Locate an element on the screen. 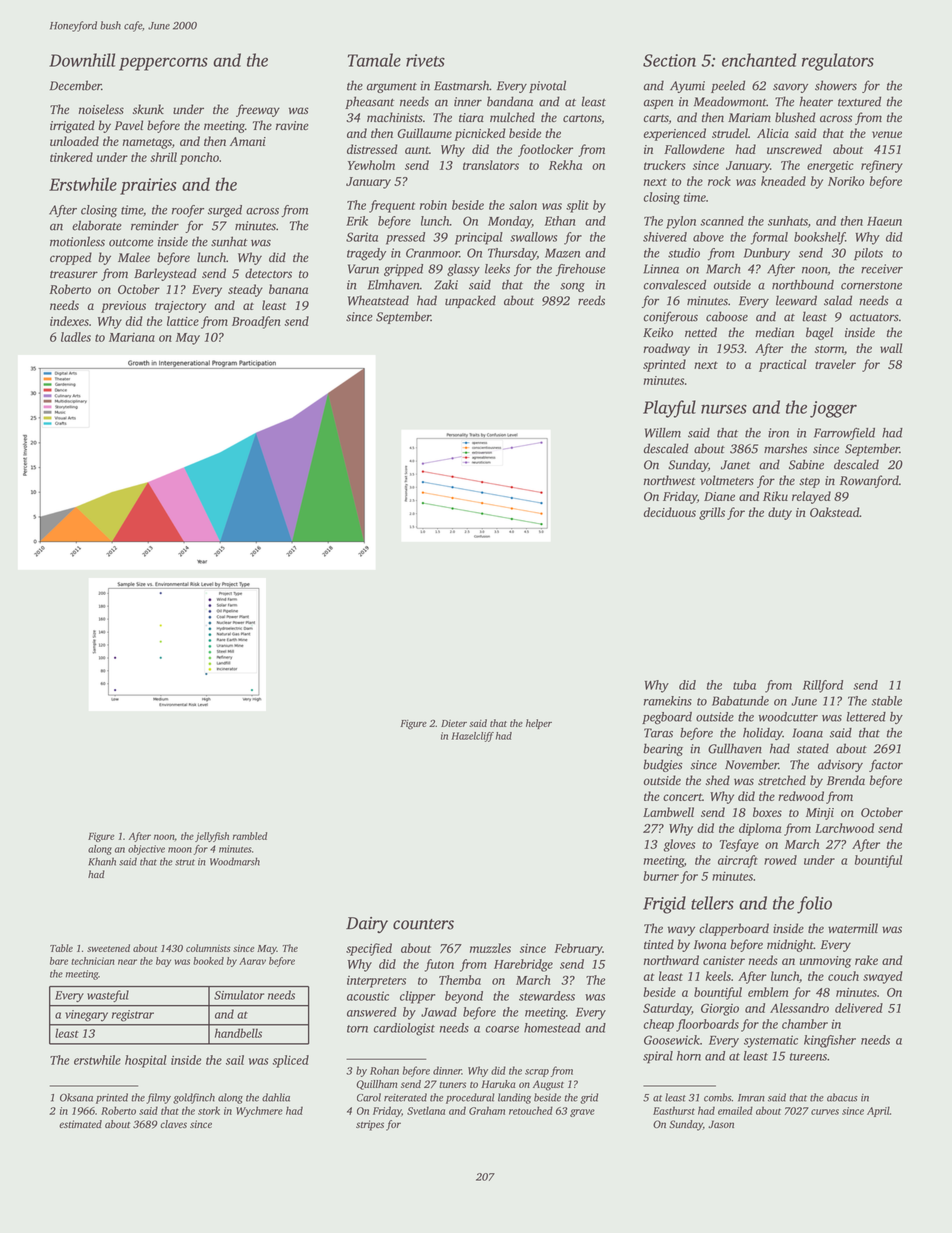  treasurer is located at coordinates (74, 274).
